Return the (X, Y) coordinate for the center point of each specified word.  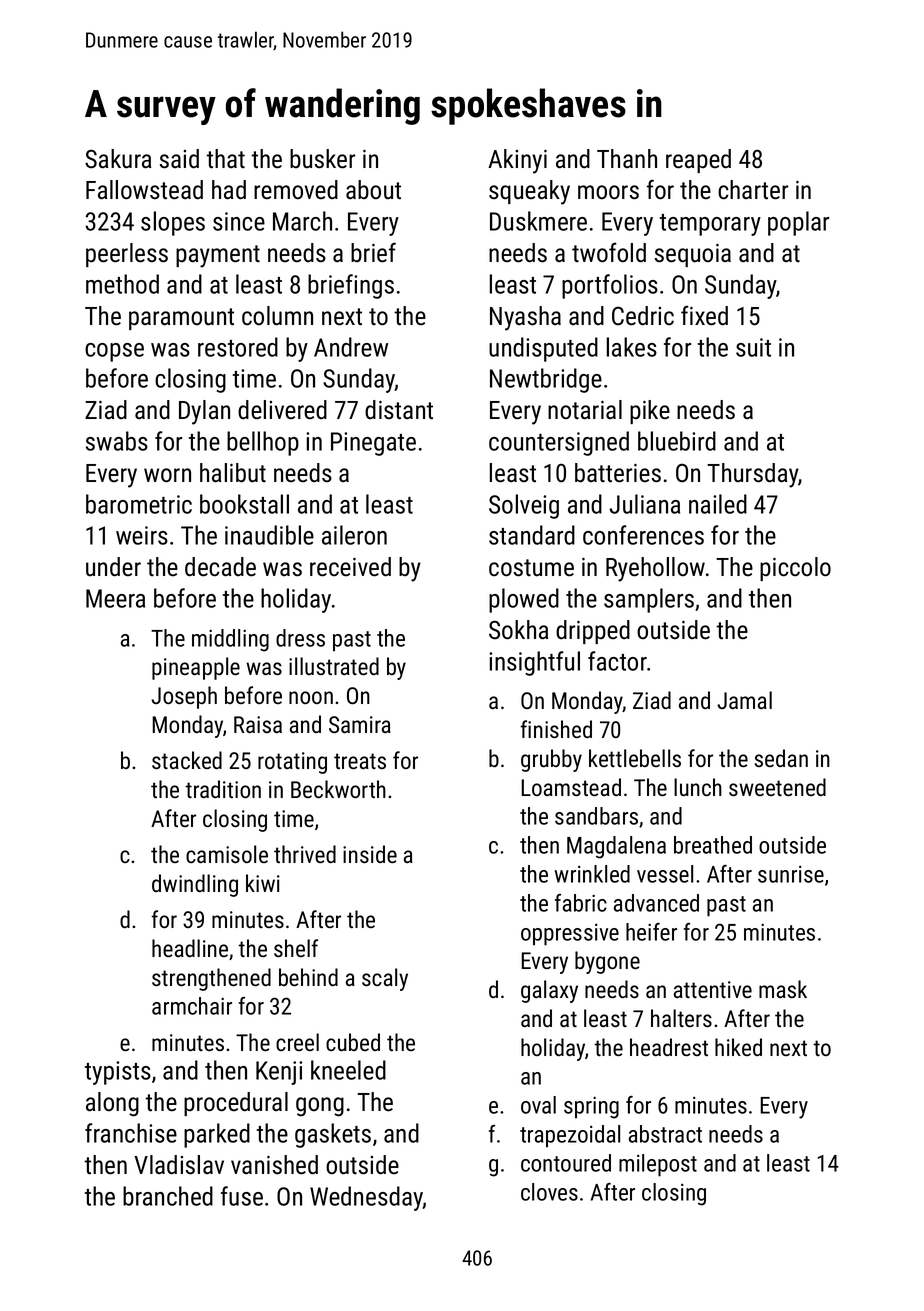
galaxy (549, 991)
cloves (549, 1192)
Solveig (524, 506)
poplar (798, 223)
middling (230, 640)
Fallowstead (144, 190)
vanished (274, 1165)
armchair (192, 1006)
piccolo (795, 569)
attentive (713, 989)
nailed (718, 504)
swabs (117, 441)
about (373, 190)
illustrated (334, 666)
